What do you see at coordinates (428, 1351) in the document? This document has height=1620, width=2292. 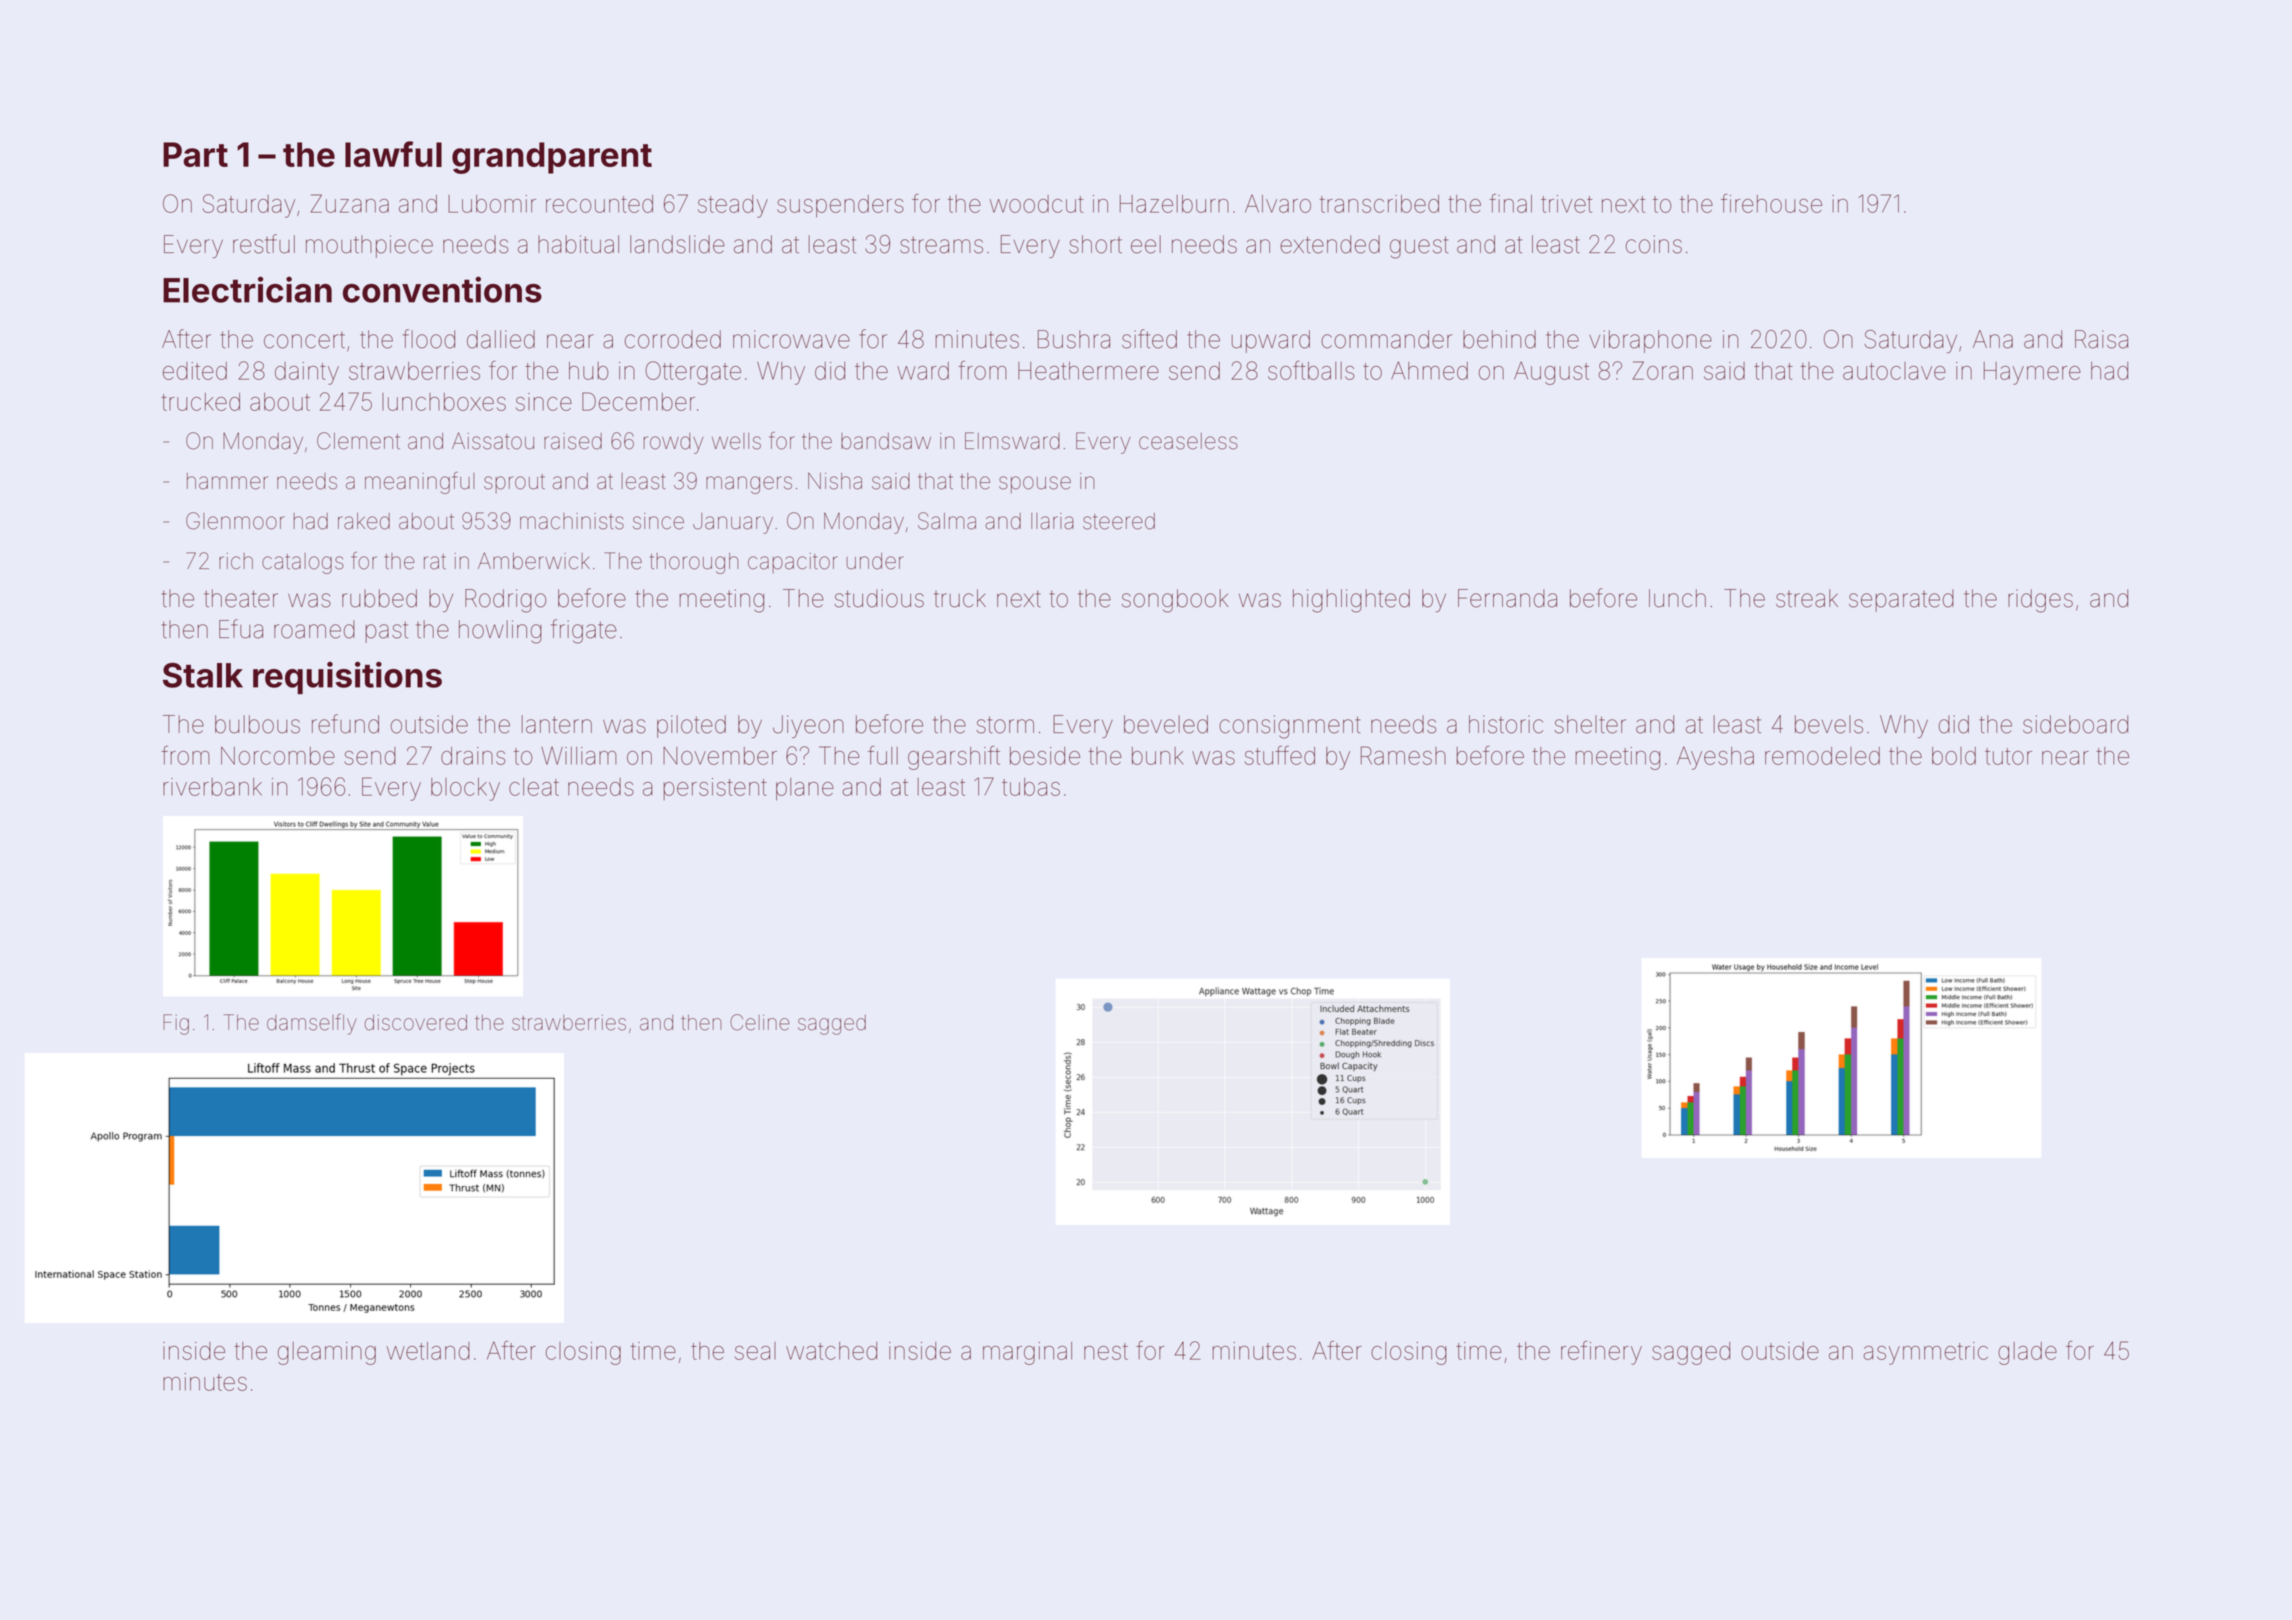 I see `wetland` at bounding box center [428, 1351].
